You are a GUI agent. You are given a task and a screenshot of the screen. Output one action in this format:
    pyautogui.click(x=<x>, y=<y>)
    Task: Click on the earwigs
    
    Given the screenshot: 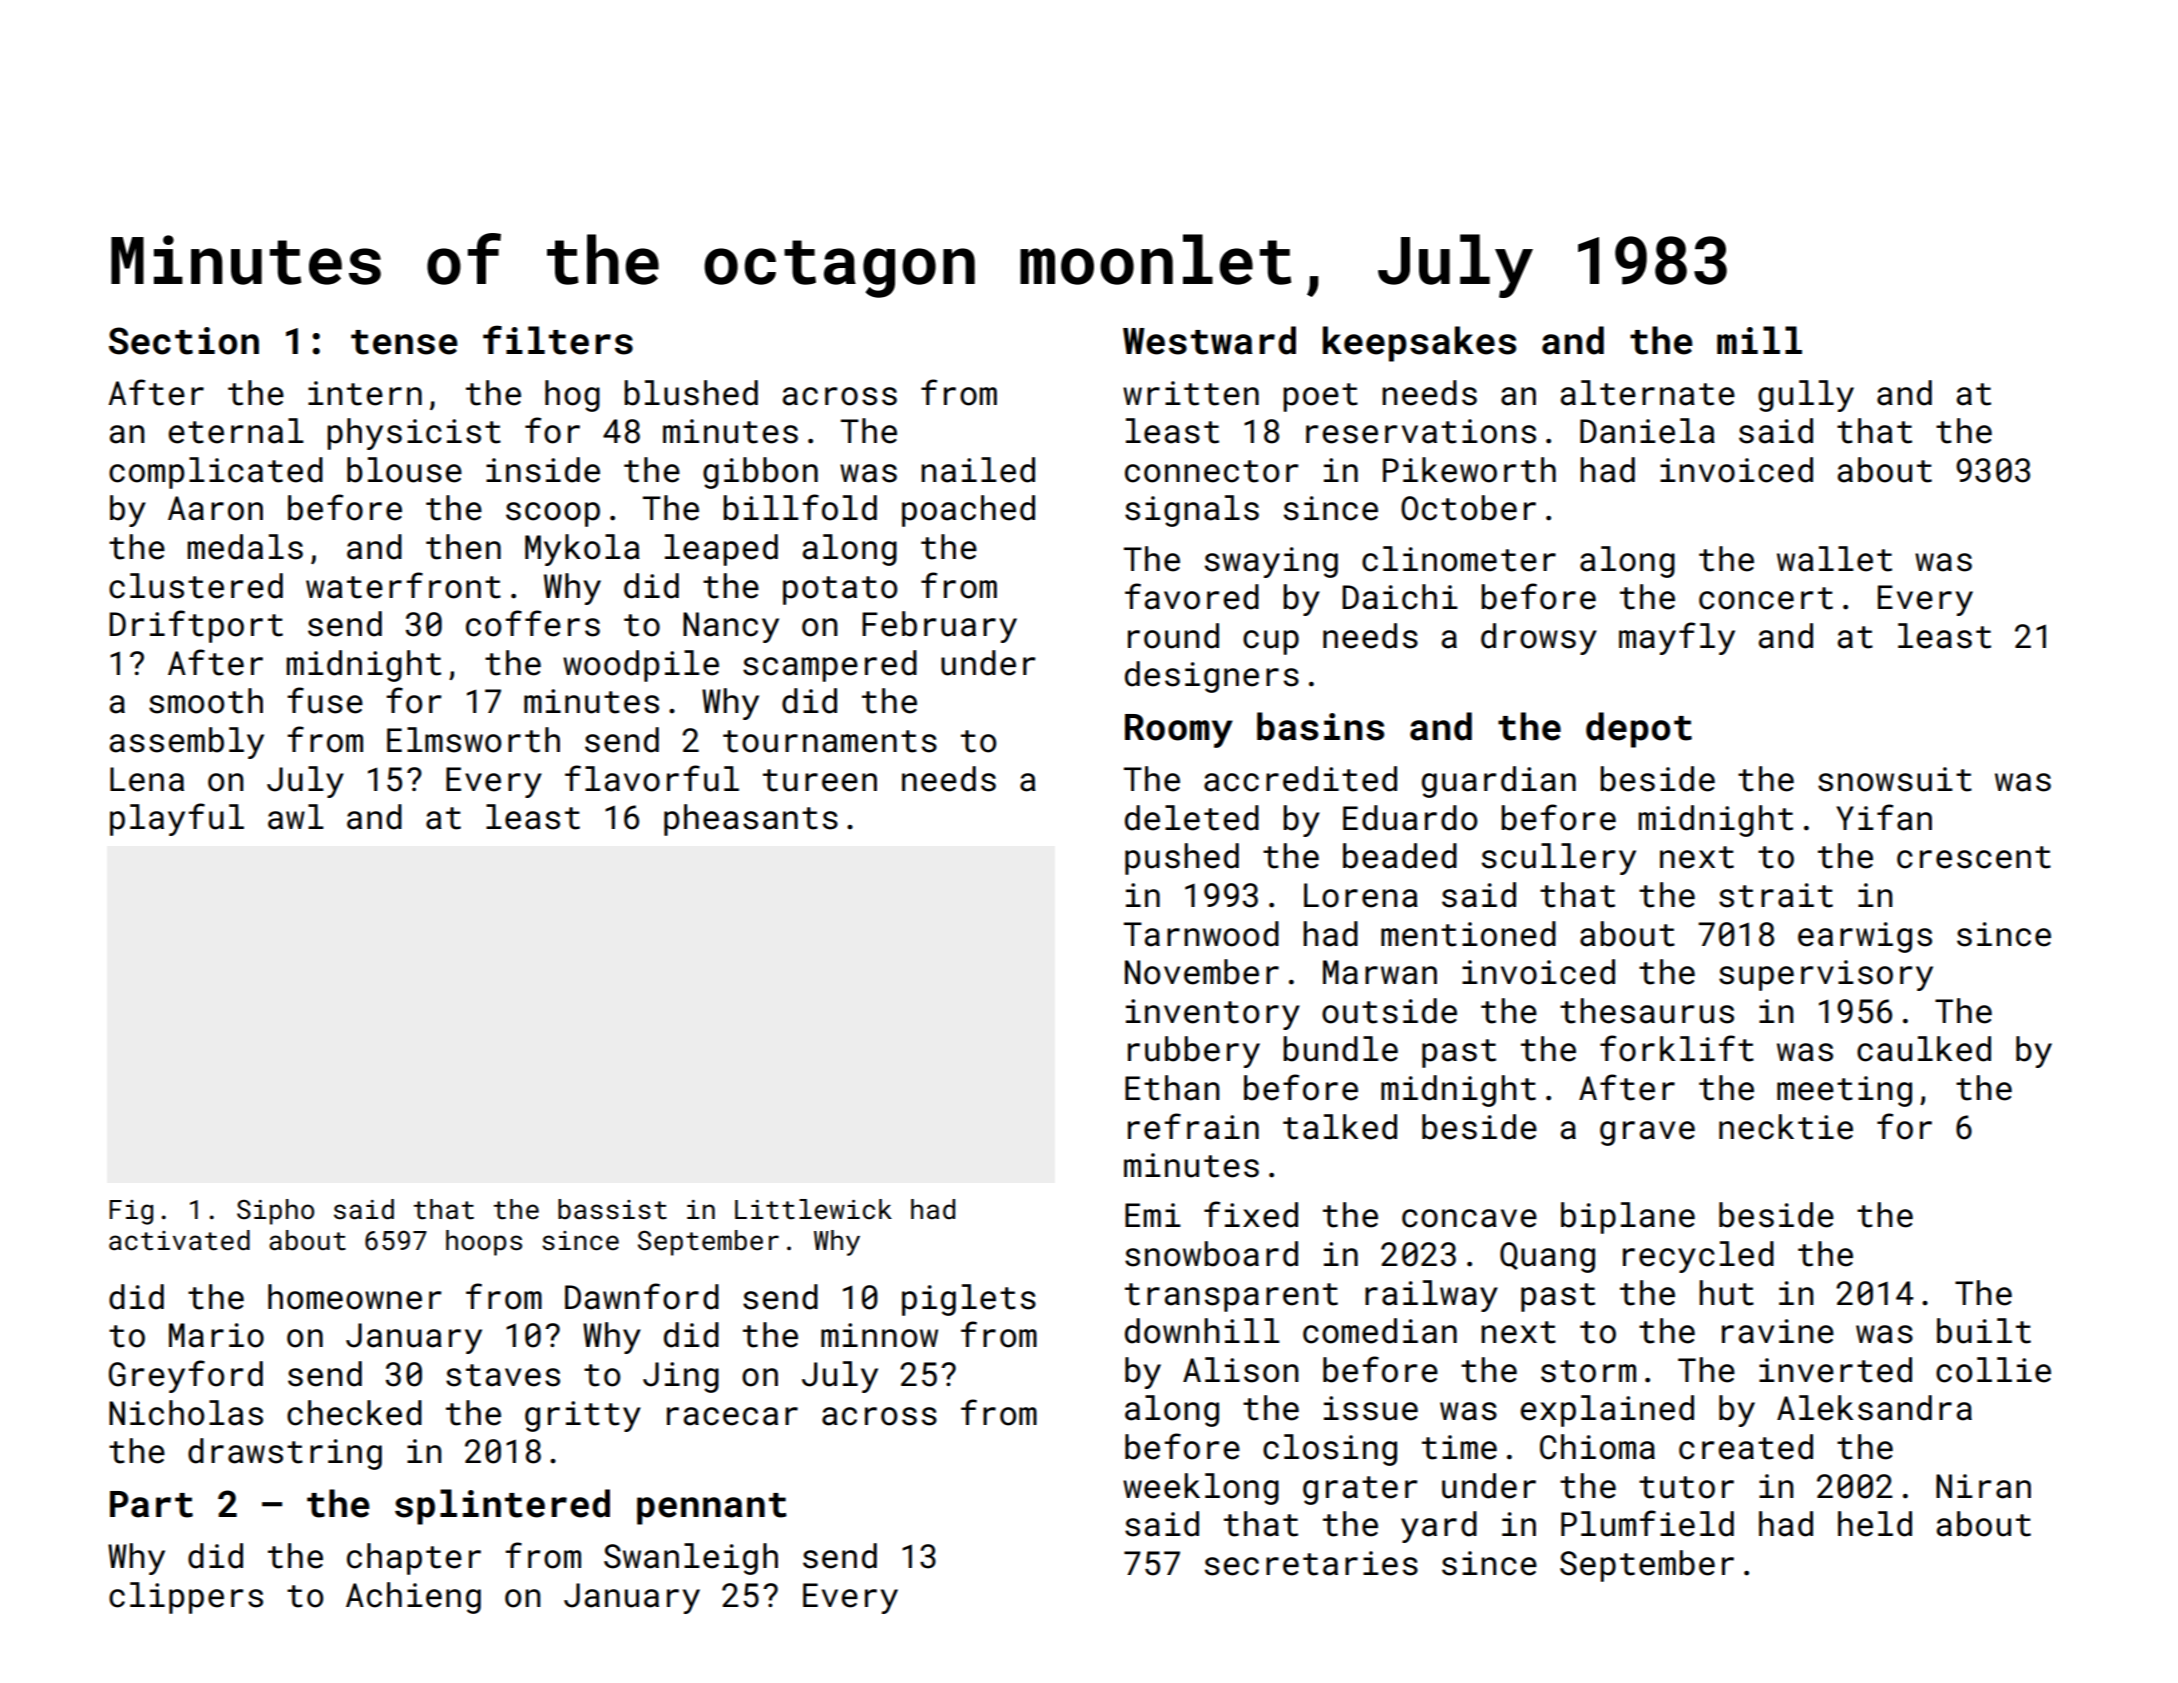 What is the action you would take?
    pyautogui.click(x=1865, y=937)
